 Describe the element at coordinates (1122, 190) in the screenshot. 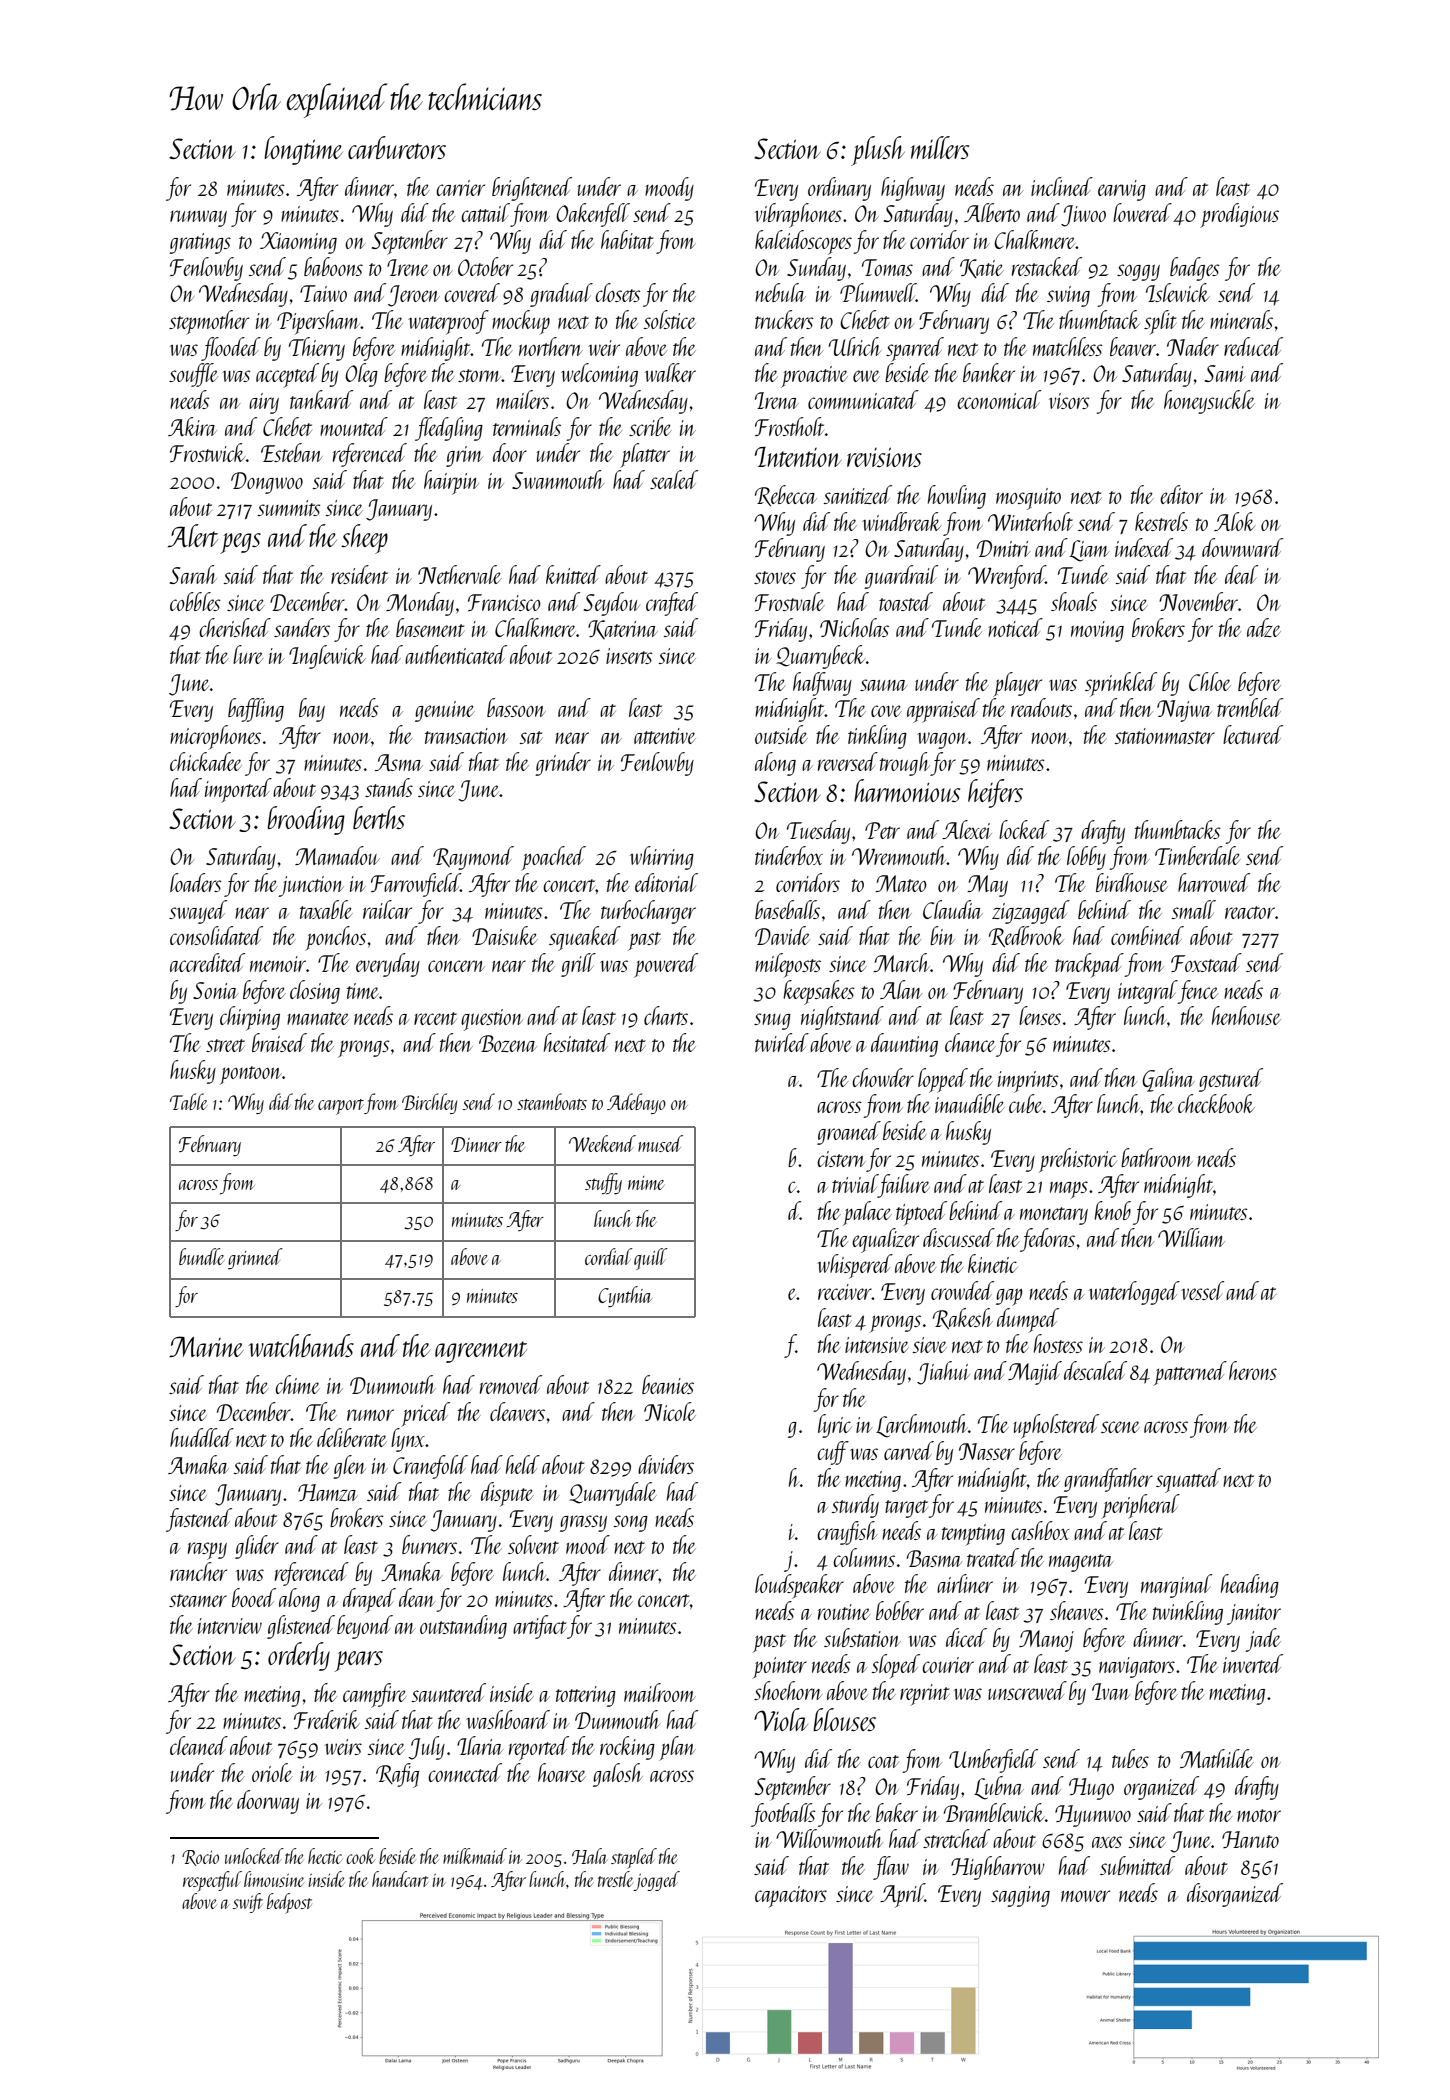

I see `earwig` at that location.
